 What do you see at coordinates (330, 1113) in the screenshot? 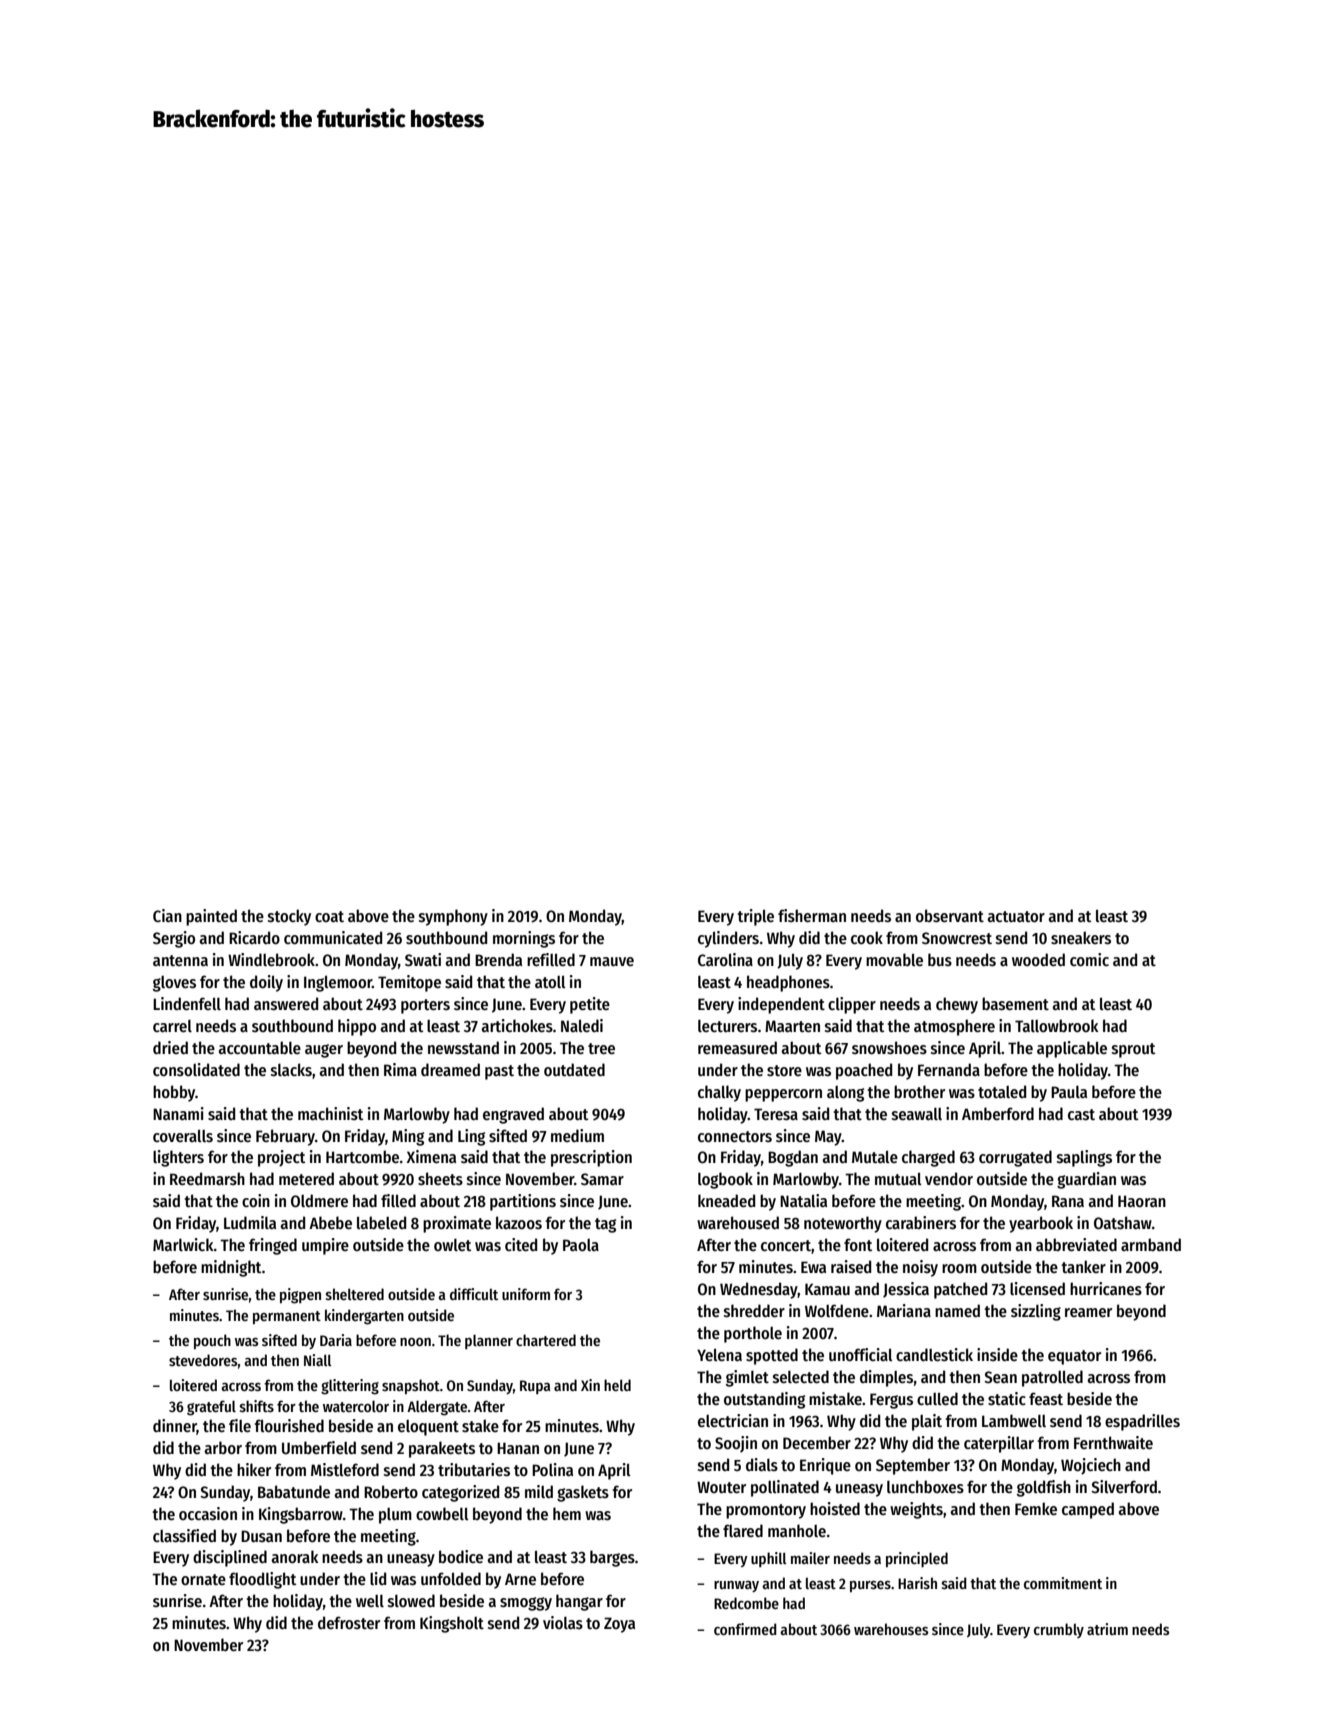
I see `machinist` at bounding box center [330, 1113].
